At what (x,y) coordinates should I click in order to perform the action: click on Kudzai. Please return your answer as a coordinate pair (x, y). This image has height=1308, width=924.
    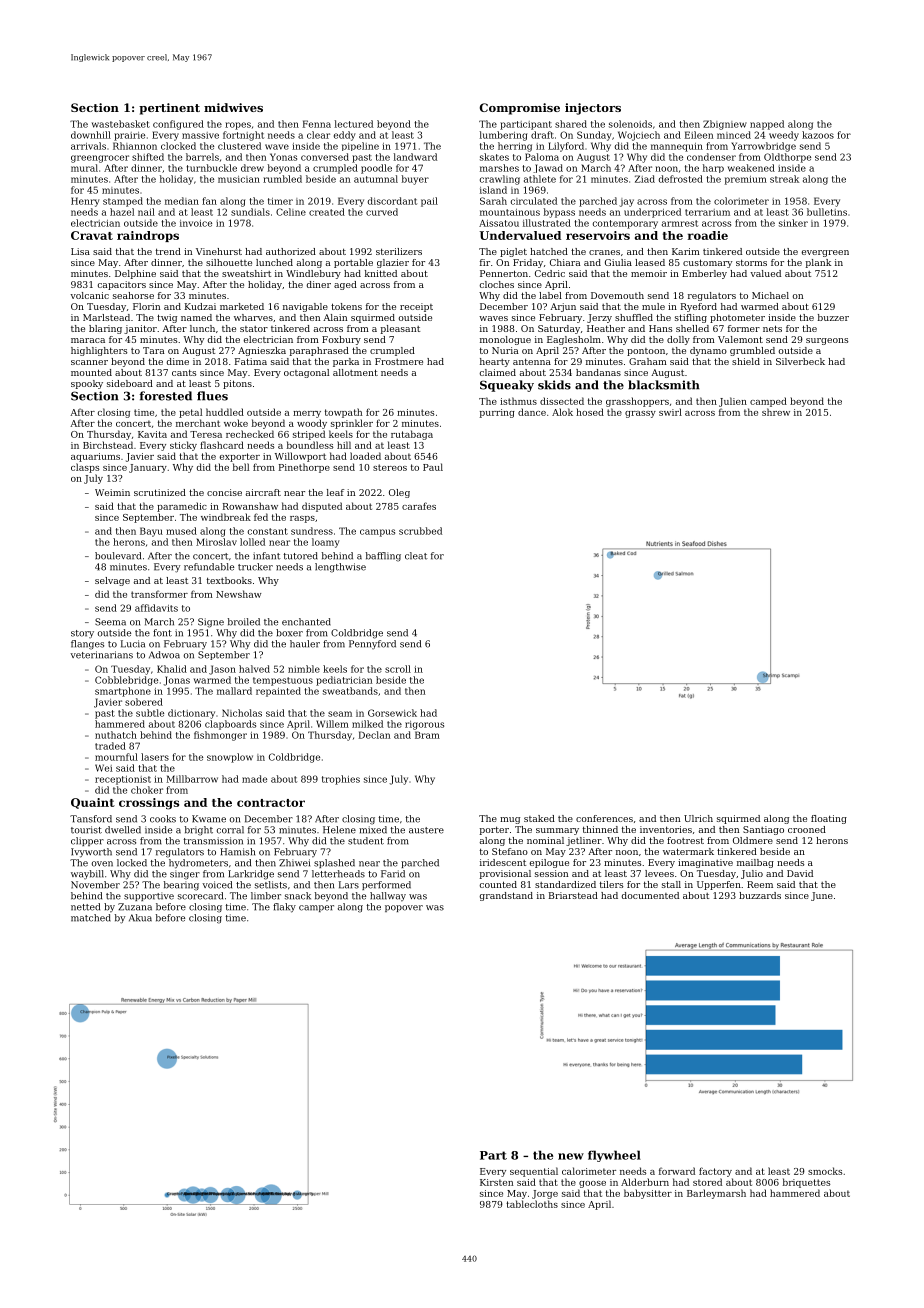
    Looking at the image, I should click on (200, 306).
